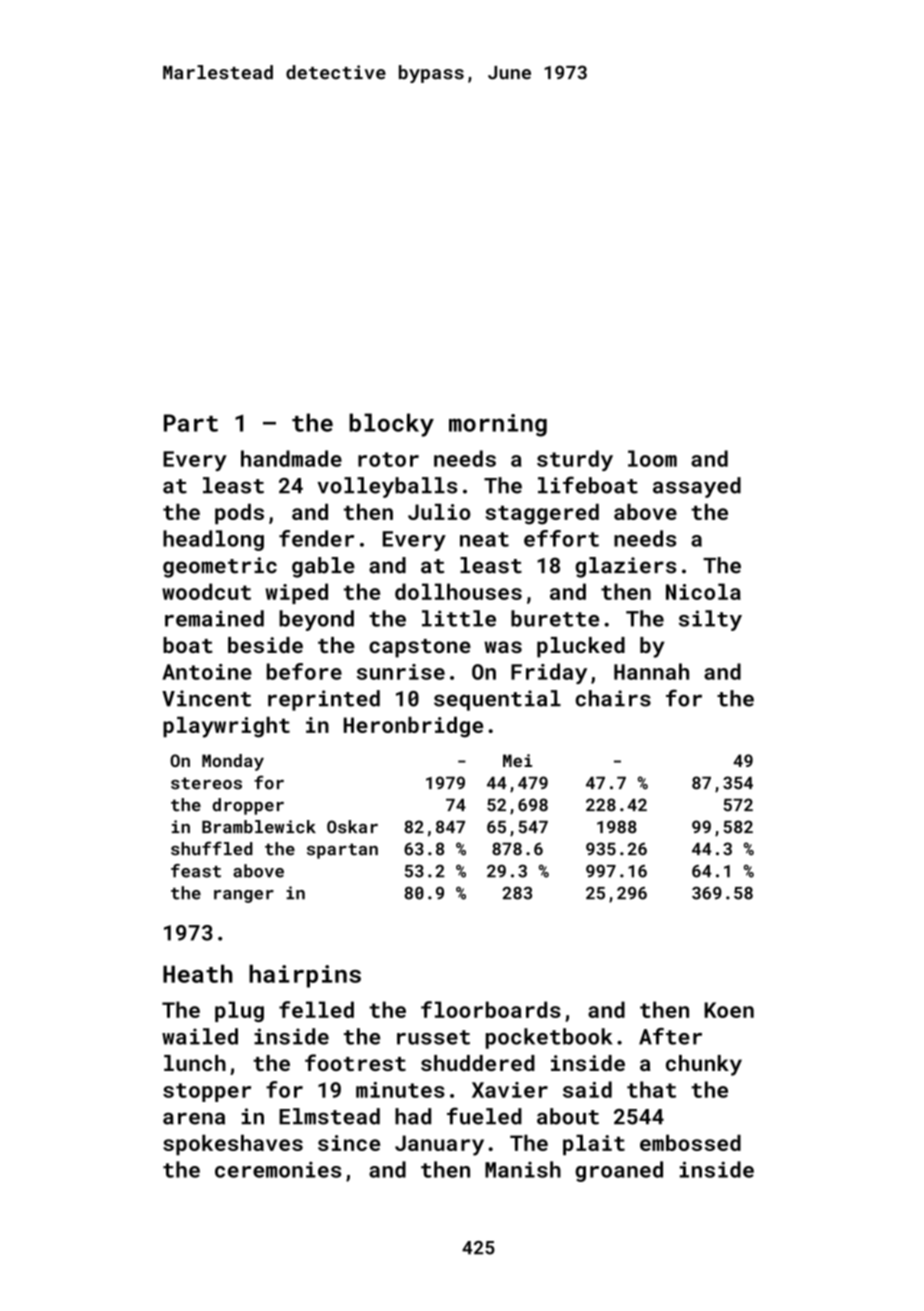  I want to click on spokeshaves, so click(233, 1145).
